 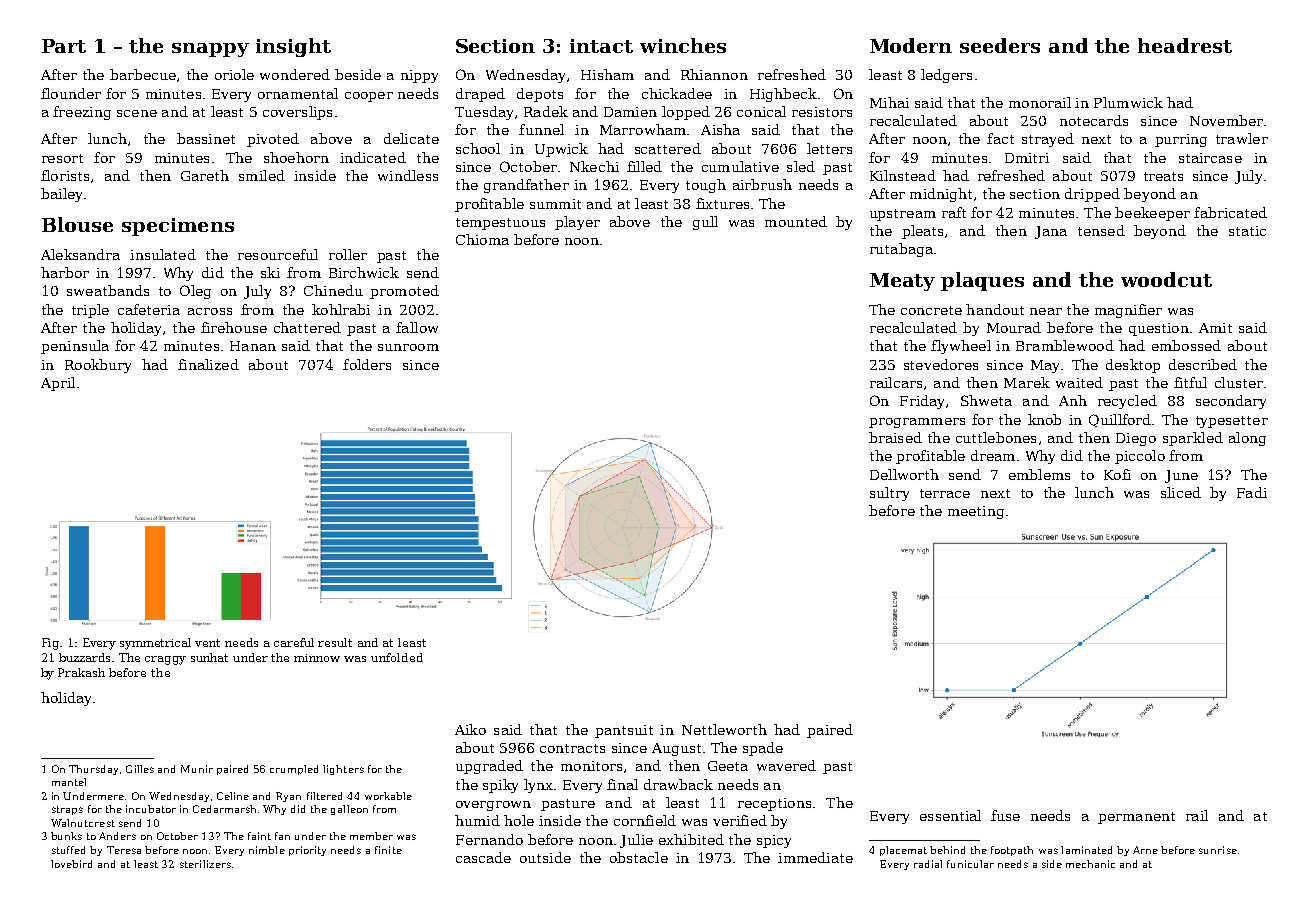 What do you see at coordinates (80, 254) in the screenshot?
I see `Aleksandra` at bounding box center [80, 254].
